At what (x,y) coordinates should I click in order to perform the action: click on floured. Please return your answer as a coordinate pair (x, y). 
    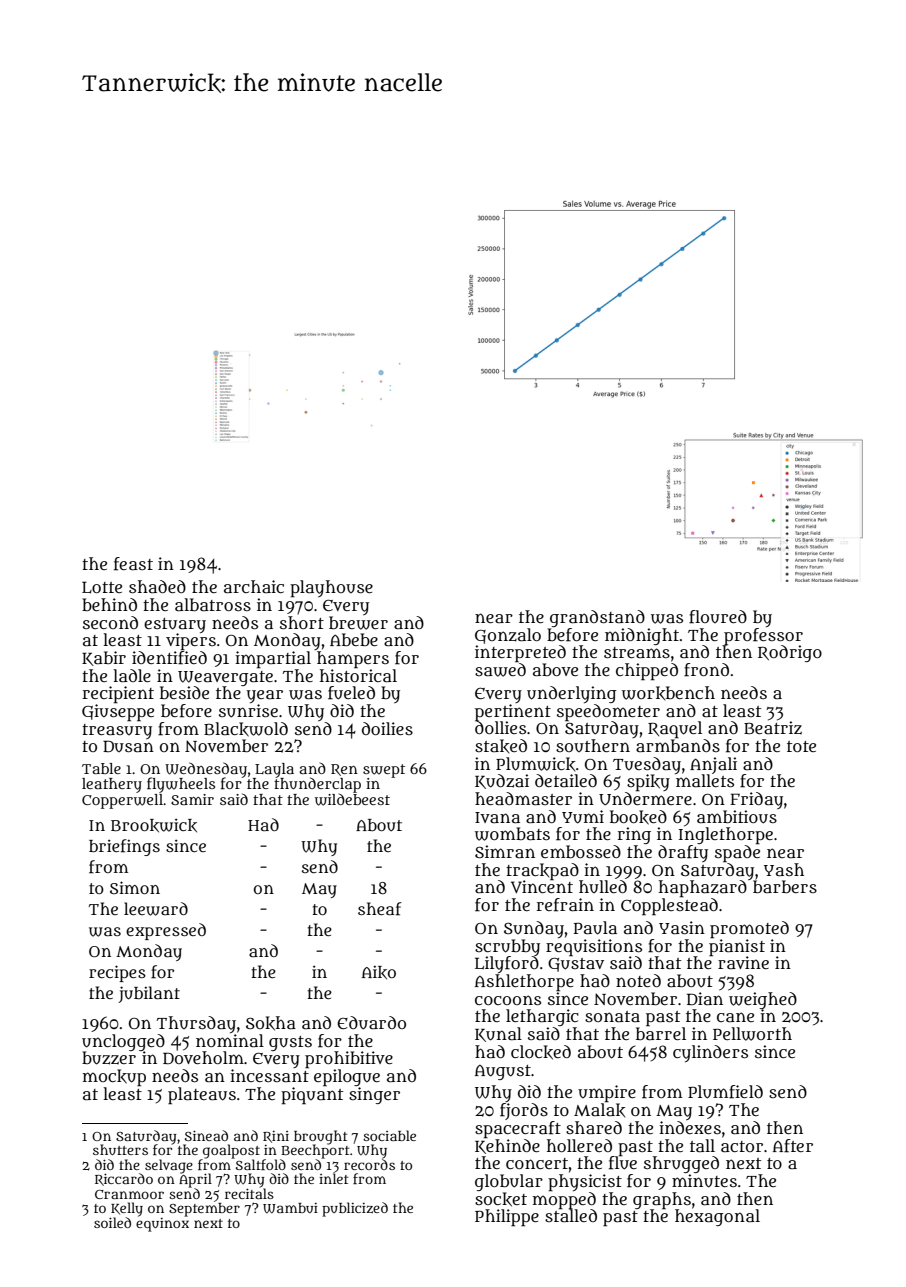
    Looking at the image, I should click on (718, 617).
